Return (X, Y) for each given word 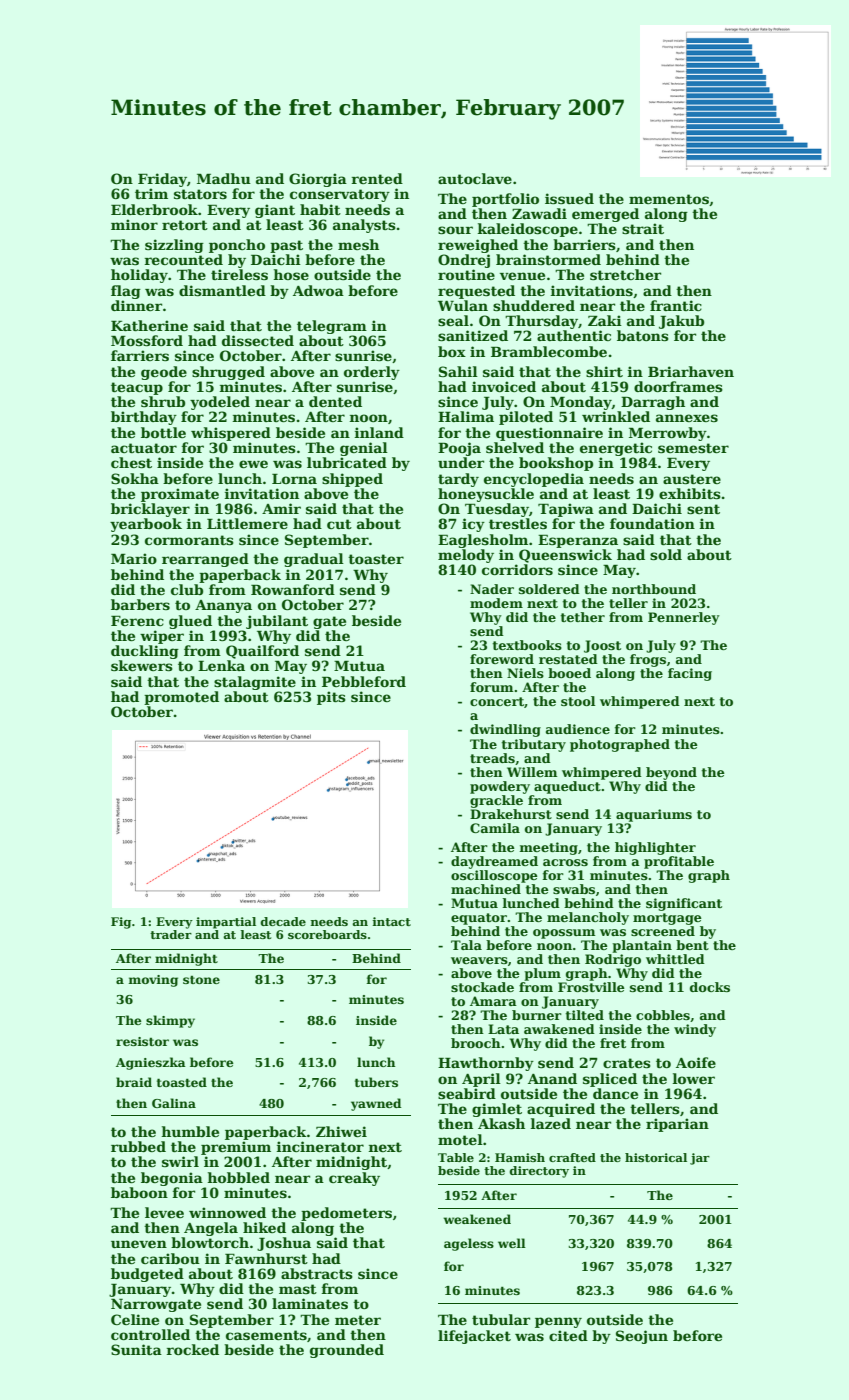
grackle (496, 801)
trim (151, 193)
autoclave (475, 178)
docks (710, 987)
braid (134, 1082)
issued (569, 198)
